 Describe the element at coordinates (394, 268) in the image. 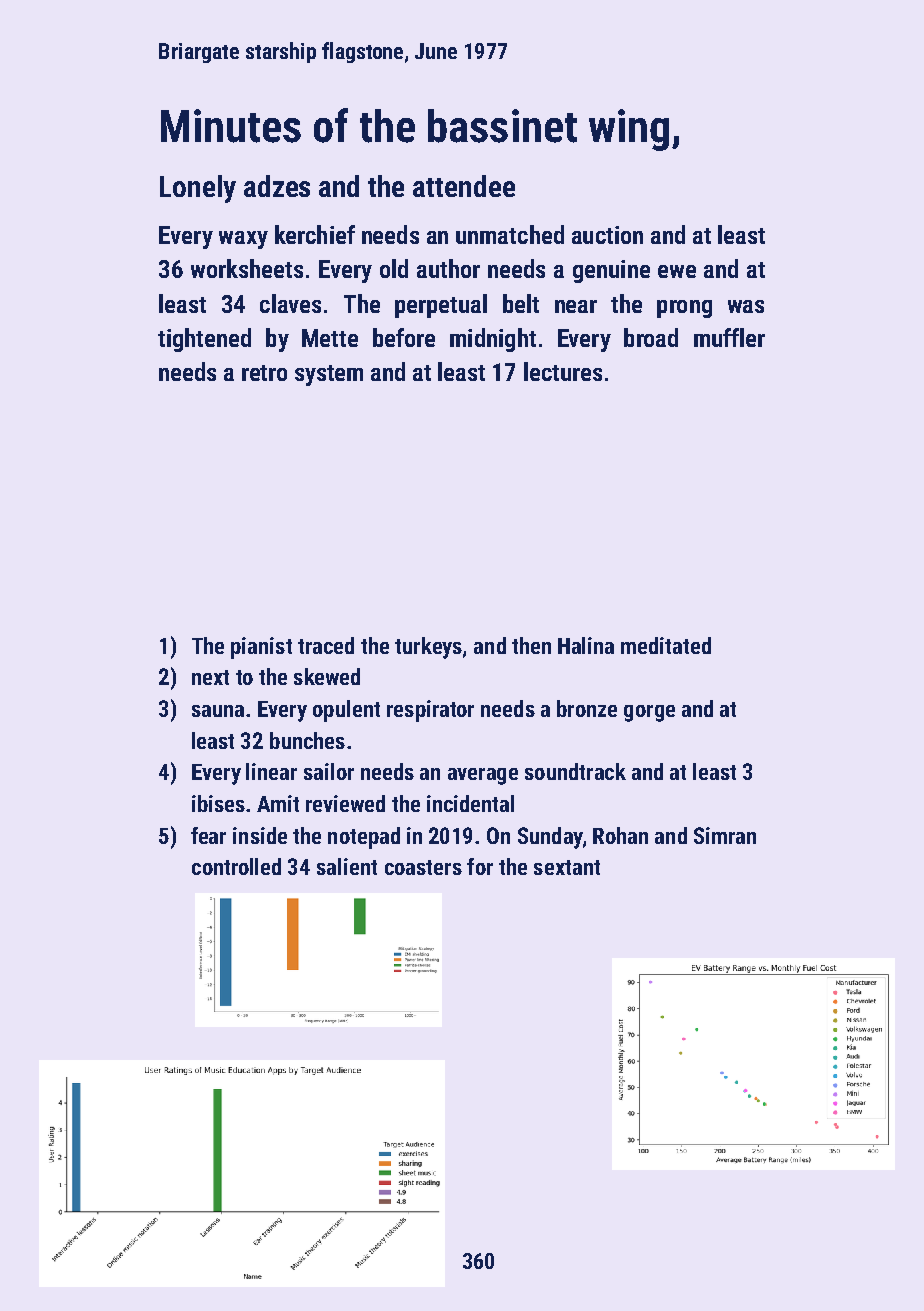

I see `old` at that location.
